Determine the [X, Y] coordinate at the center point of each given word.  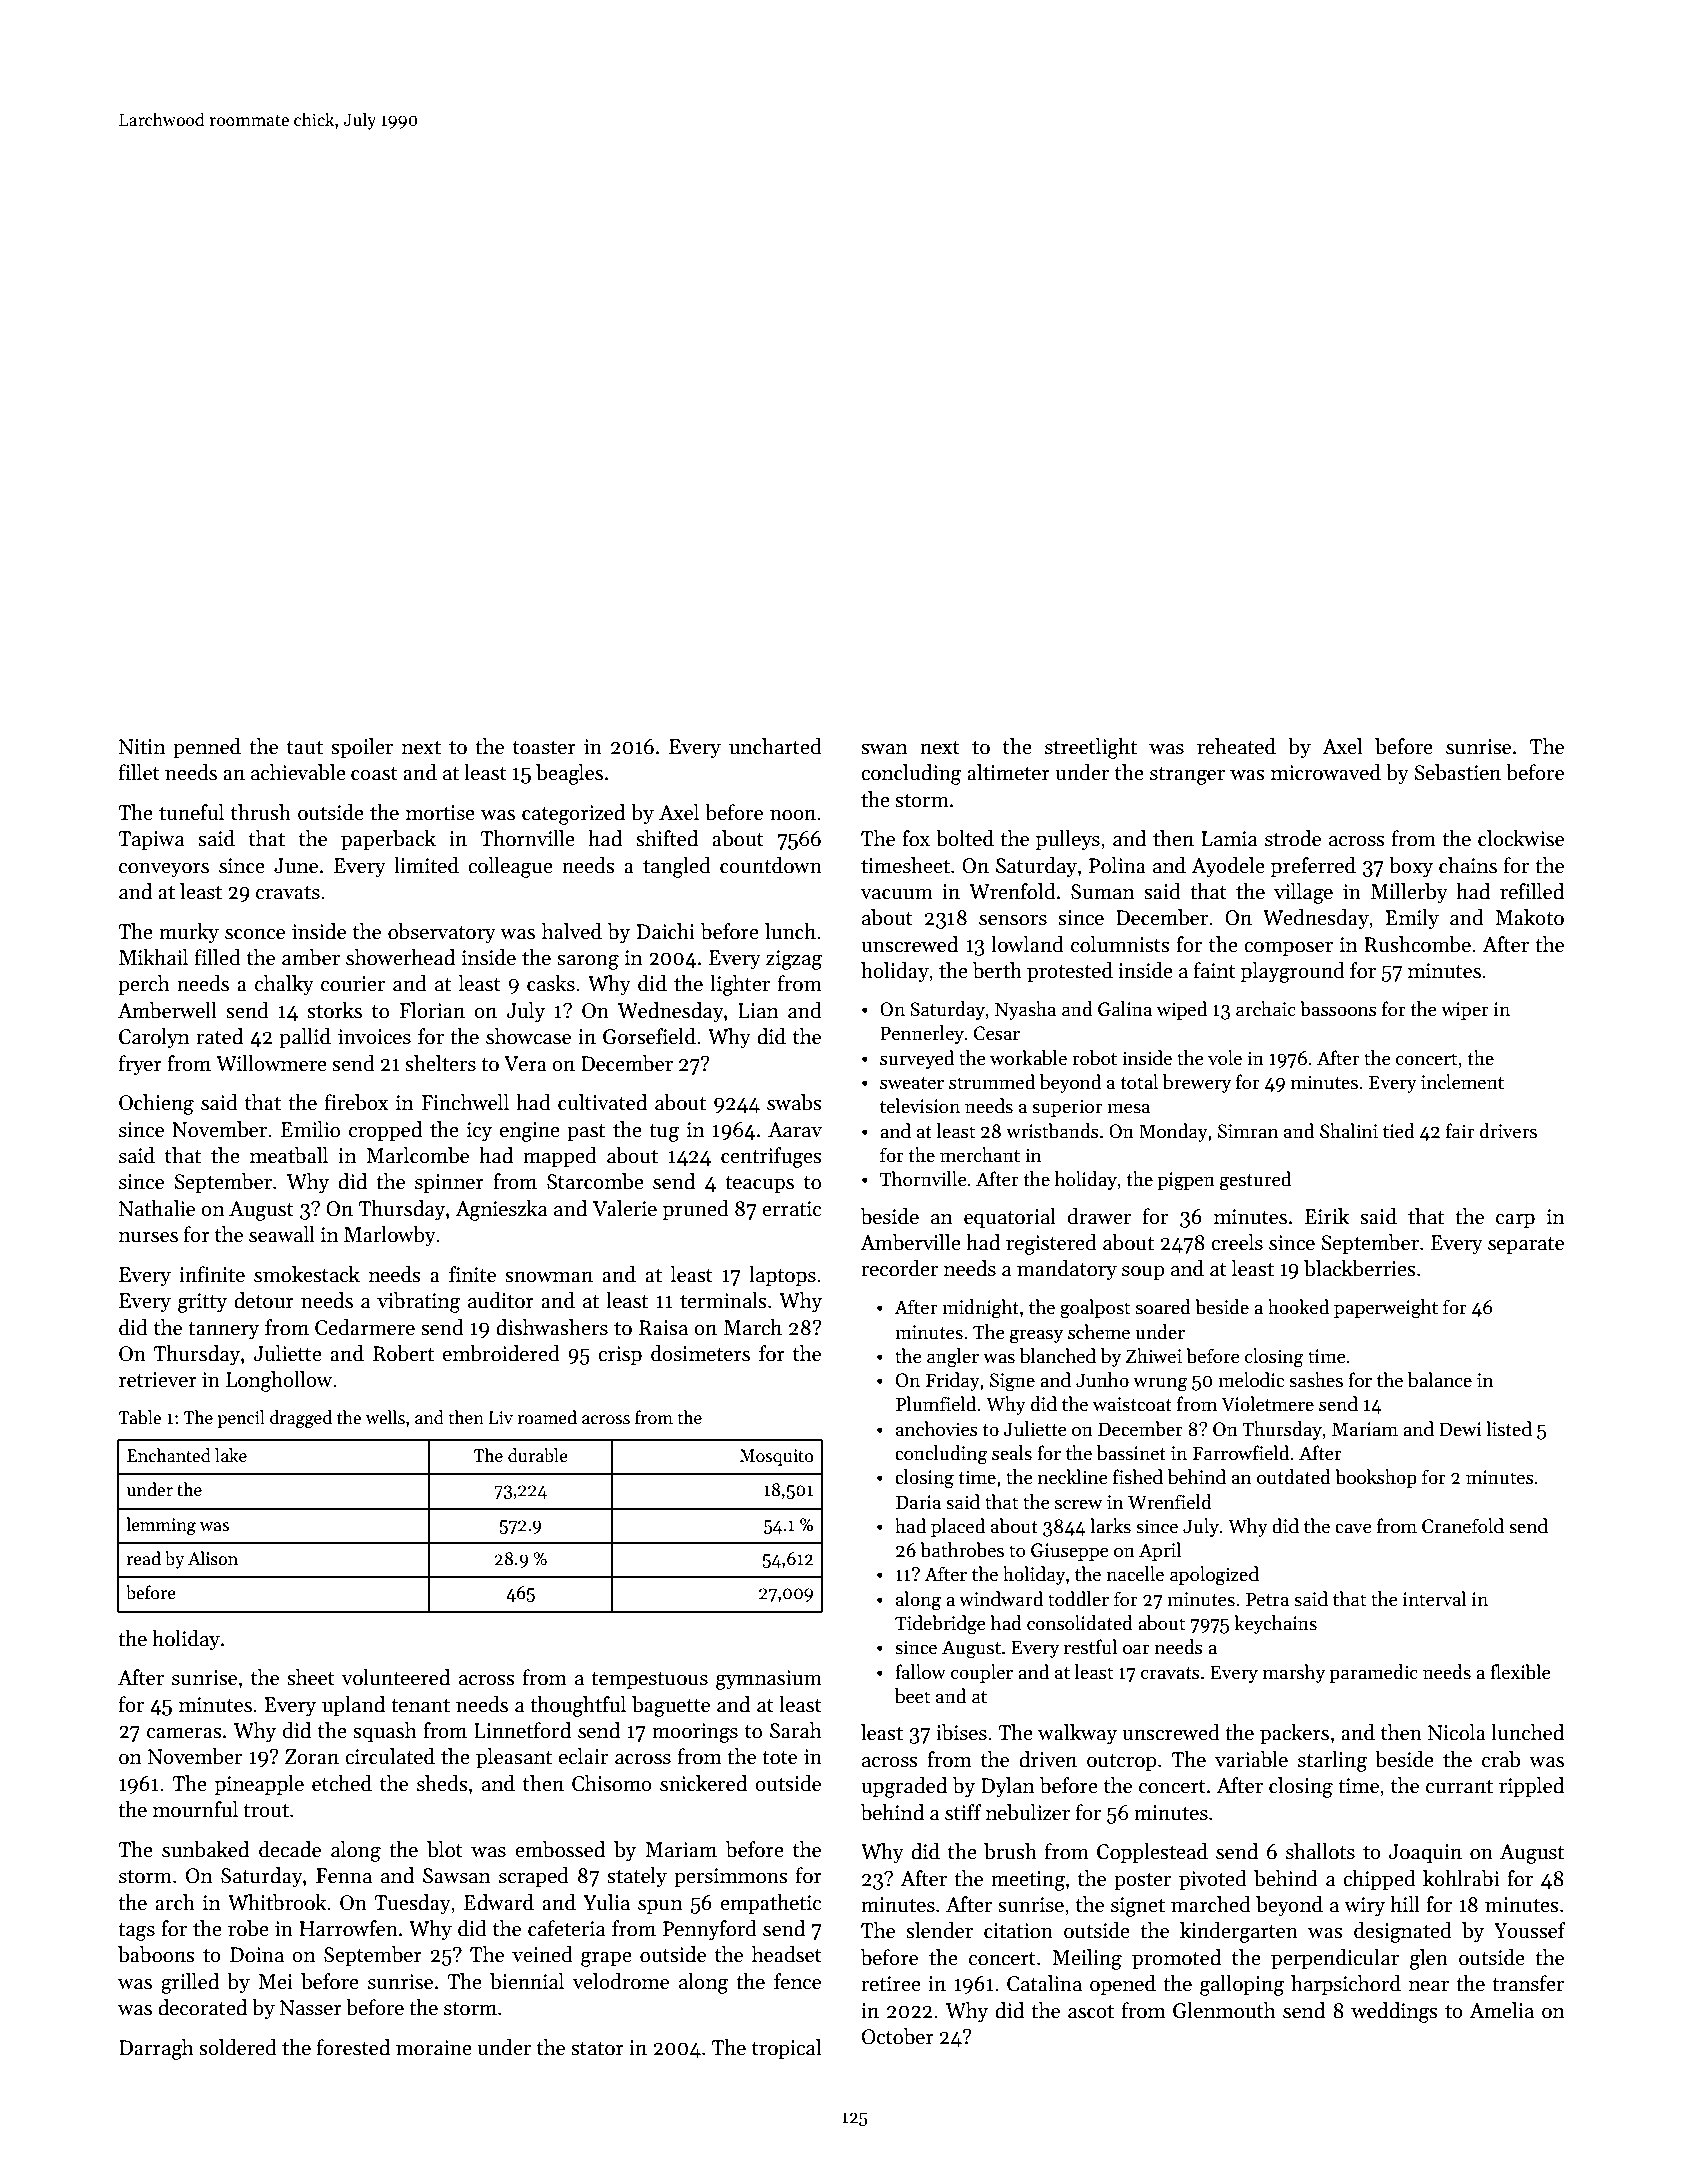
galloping [1242, 1985]
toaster [544, 748]
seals [1012, 1453]
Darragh [156, 2049]
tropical [786, 2049]
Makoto [1529, 917]
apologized [1214, 1576]
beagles [569, 774]
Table [139, 1417]
